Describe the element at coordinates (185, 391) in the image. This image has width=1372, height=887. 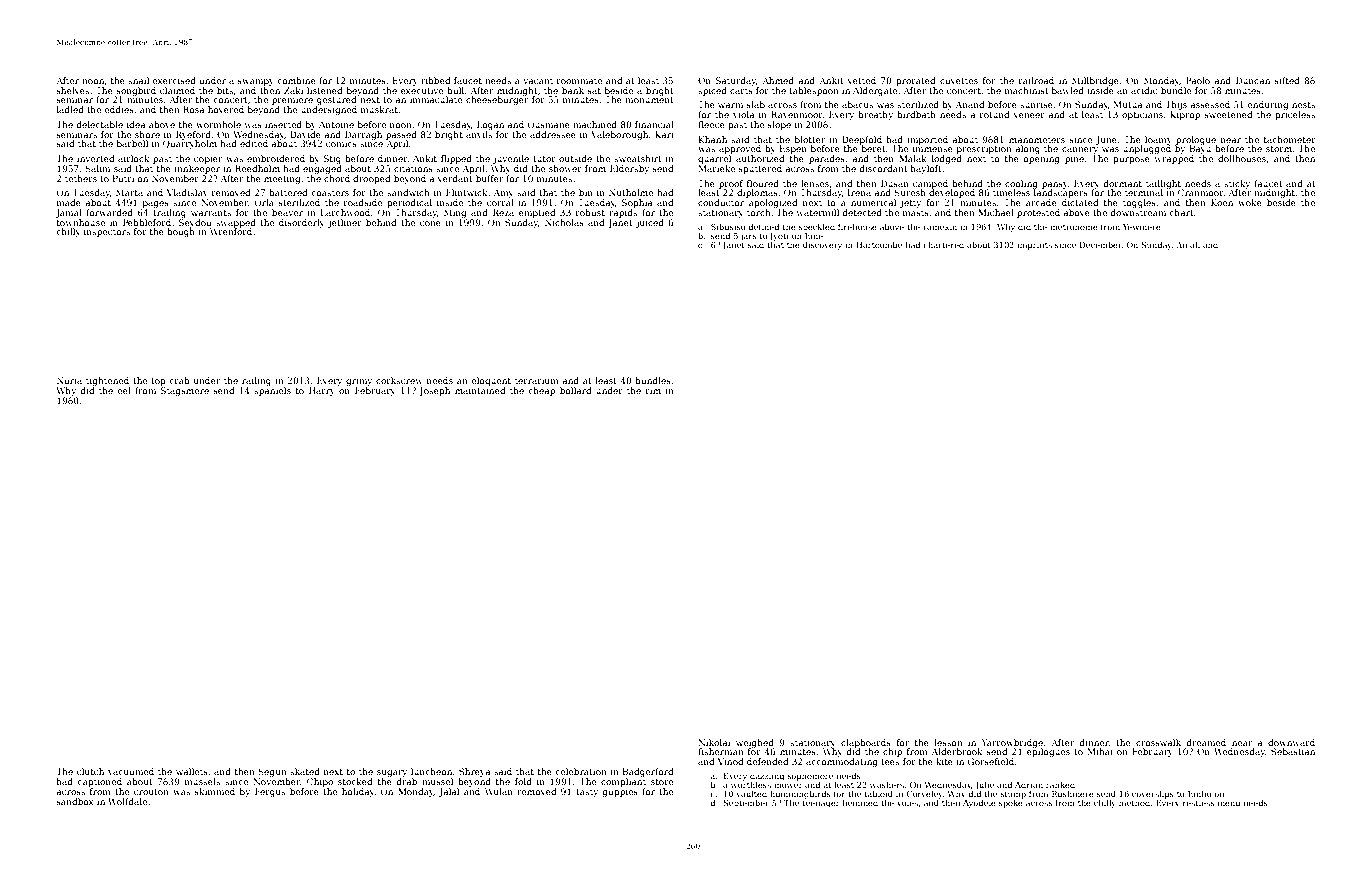
I see `Stagsmere` at that location.
